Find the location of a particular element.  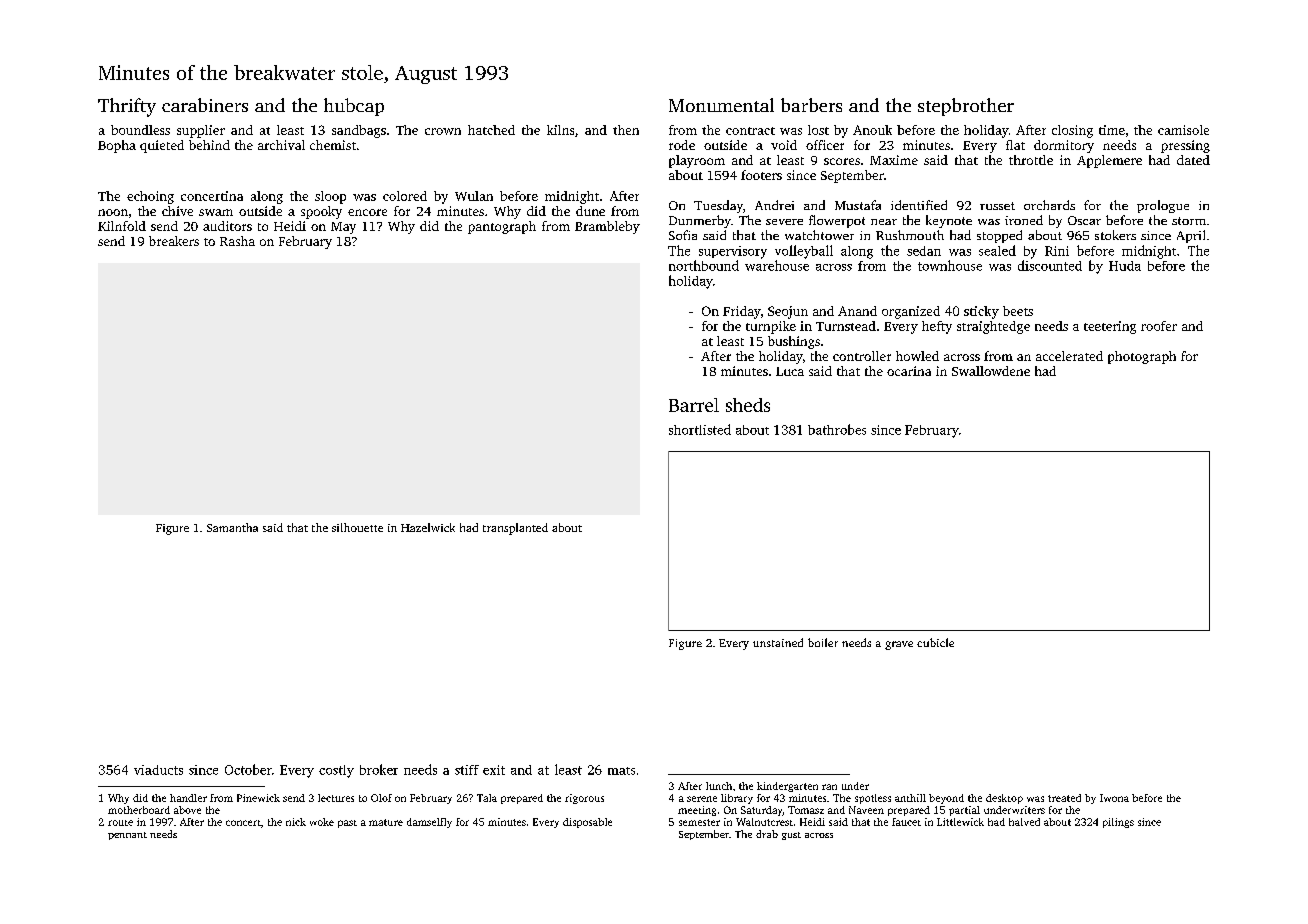

Samantha is located at coordinates (232, 527).
